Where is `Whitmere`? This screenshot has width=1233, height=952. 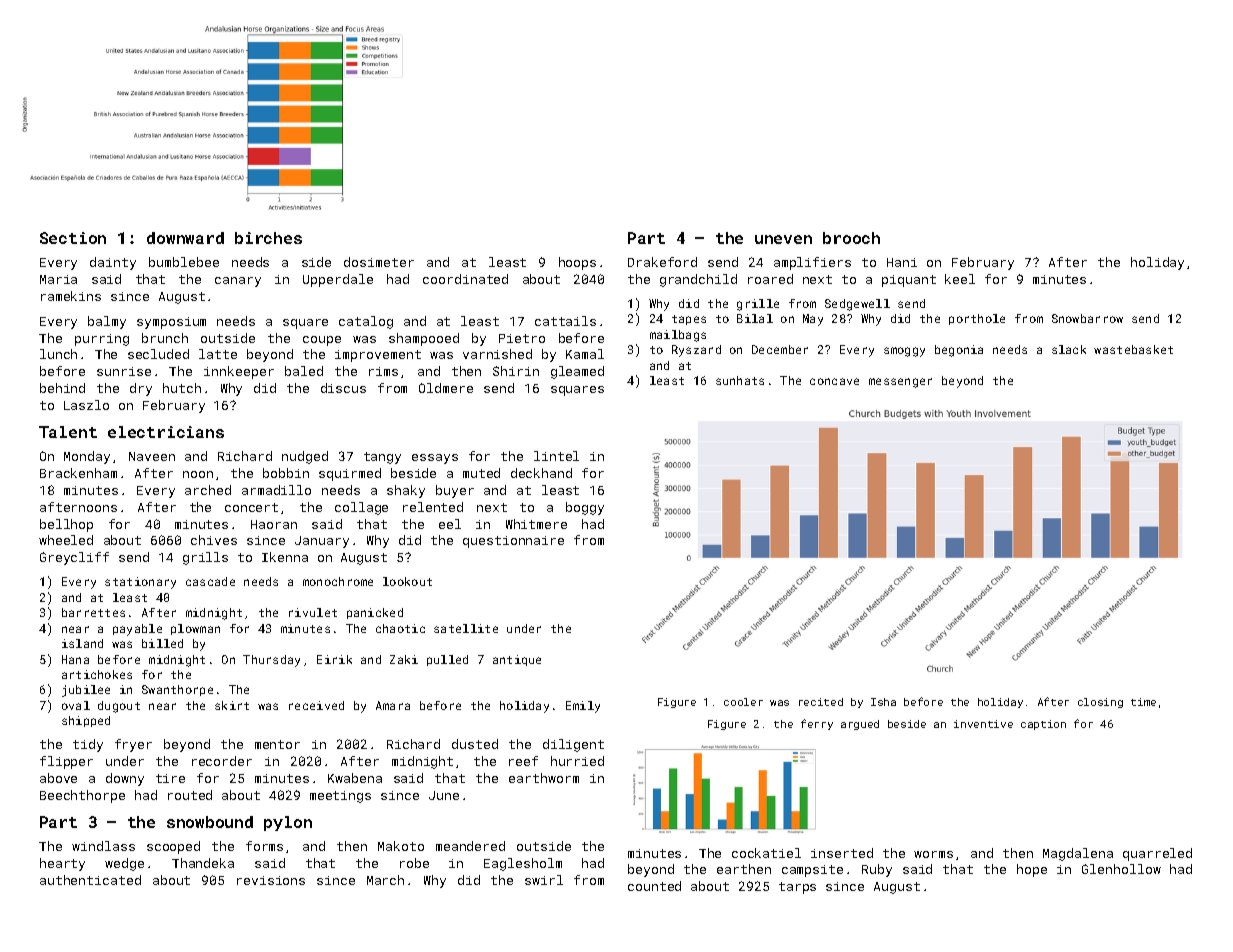 Whitmere is located at coordinates (536, 524).
